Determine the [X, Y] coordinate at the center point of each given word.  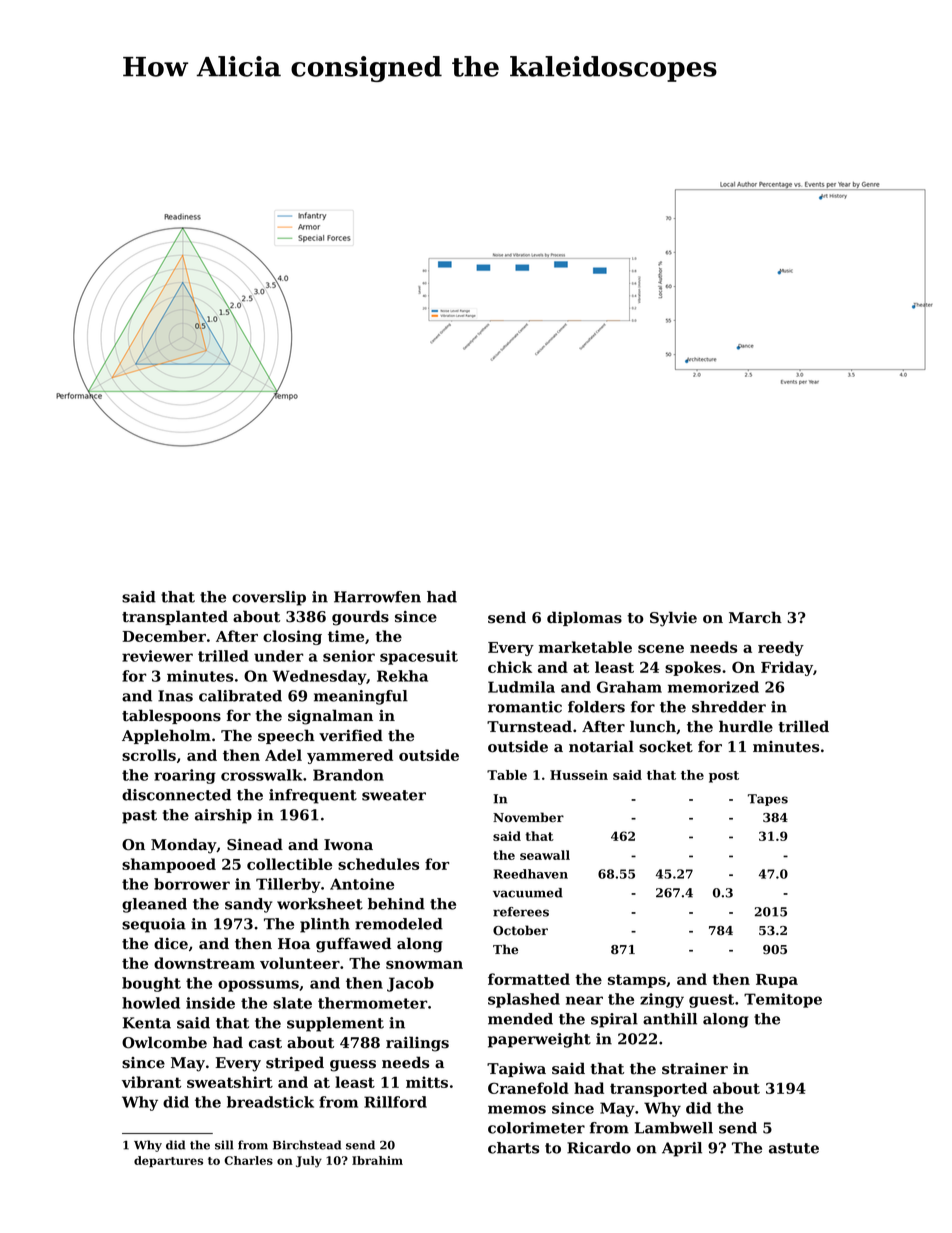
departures [168, 1161]
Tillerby [288, 885]
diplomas [584, 618]
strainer [695, 1069]
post [724, 777]
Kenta [147, 1023]
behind [396, 904]
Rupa [777, 981]
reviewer [157, 656]
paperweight [539, 1040]
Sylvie [673, 619]
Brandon [348, 775]
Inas [175, 696]
